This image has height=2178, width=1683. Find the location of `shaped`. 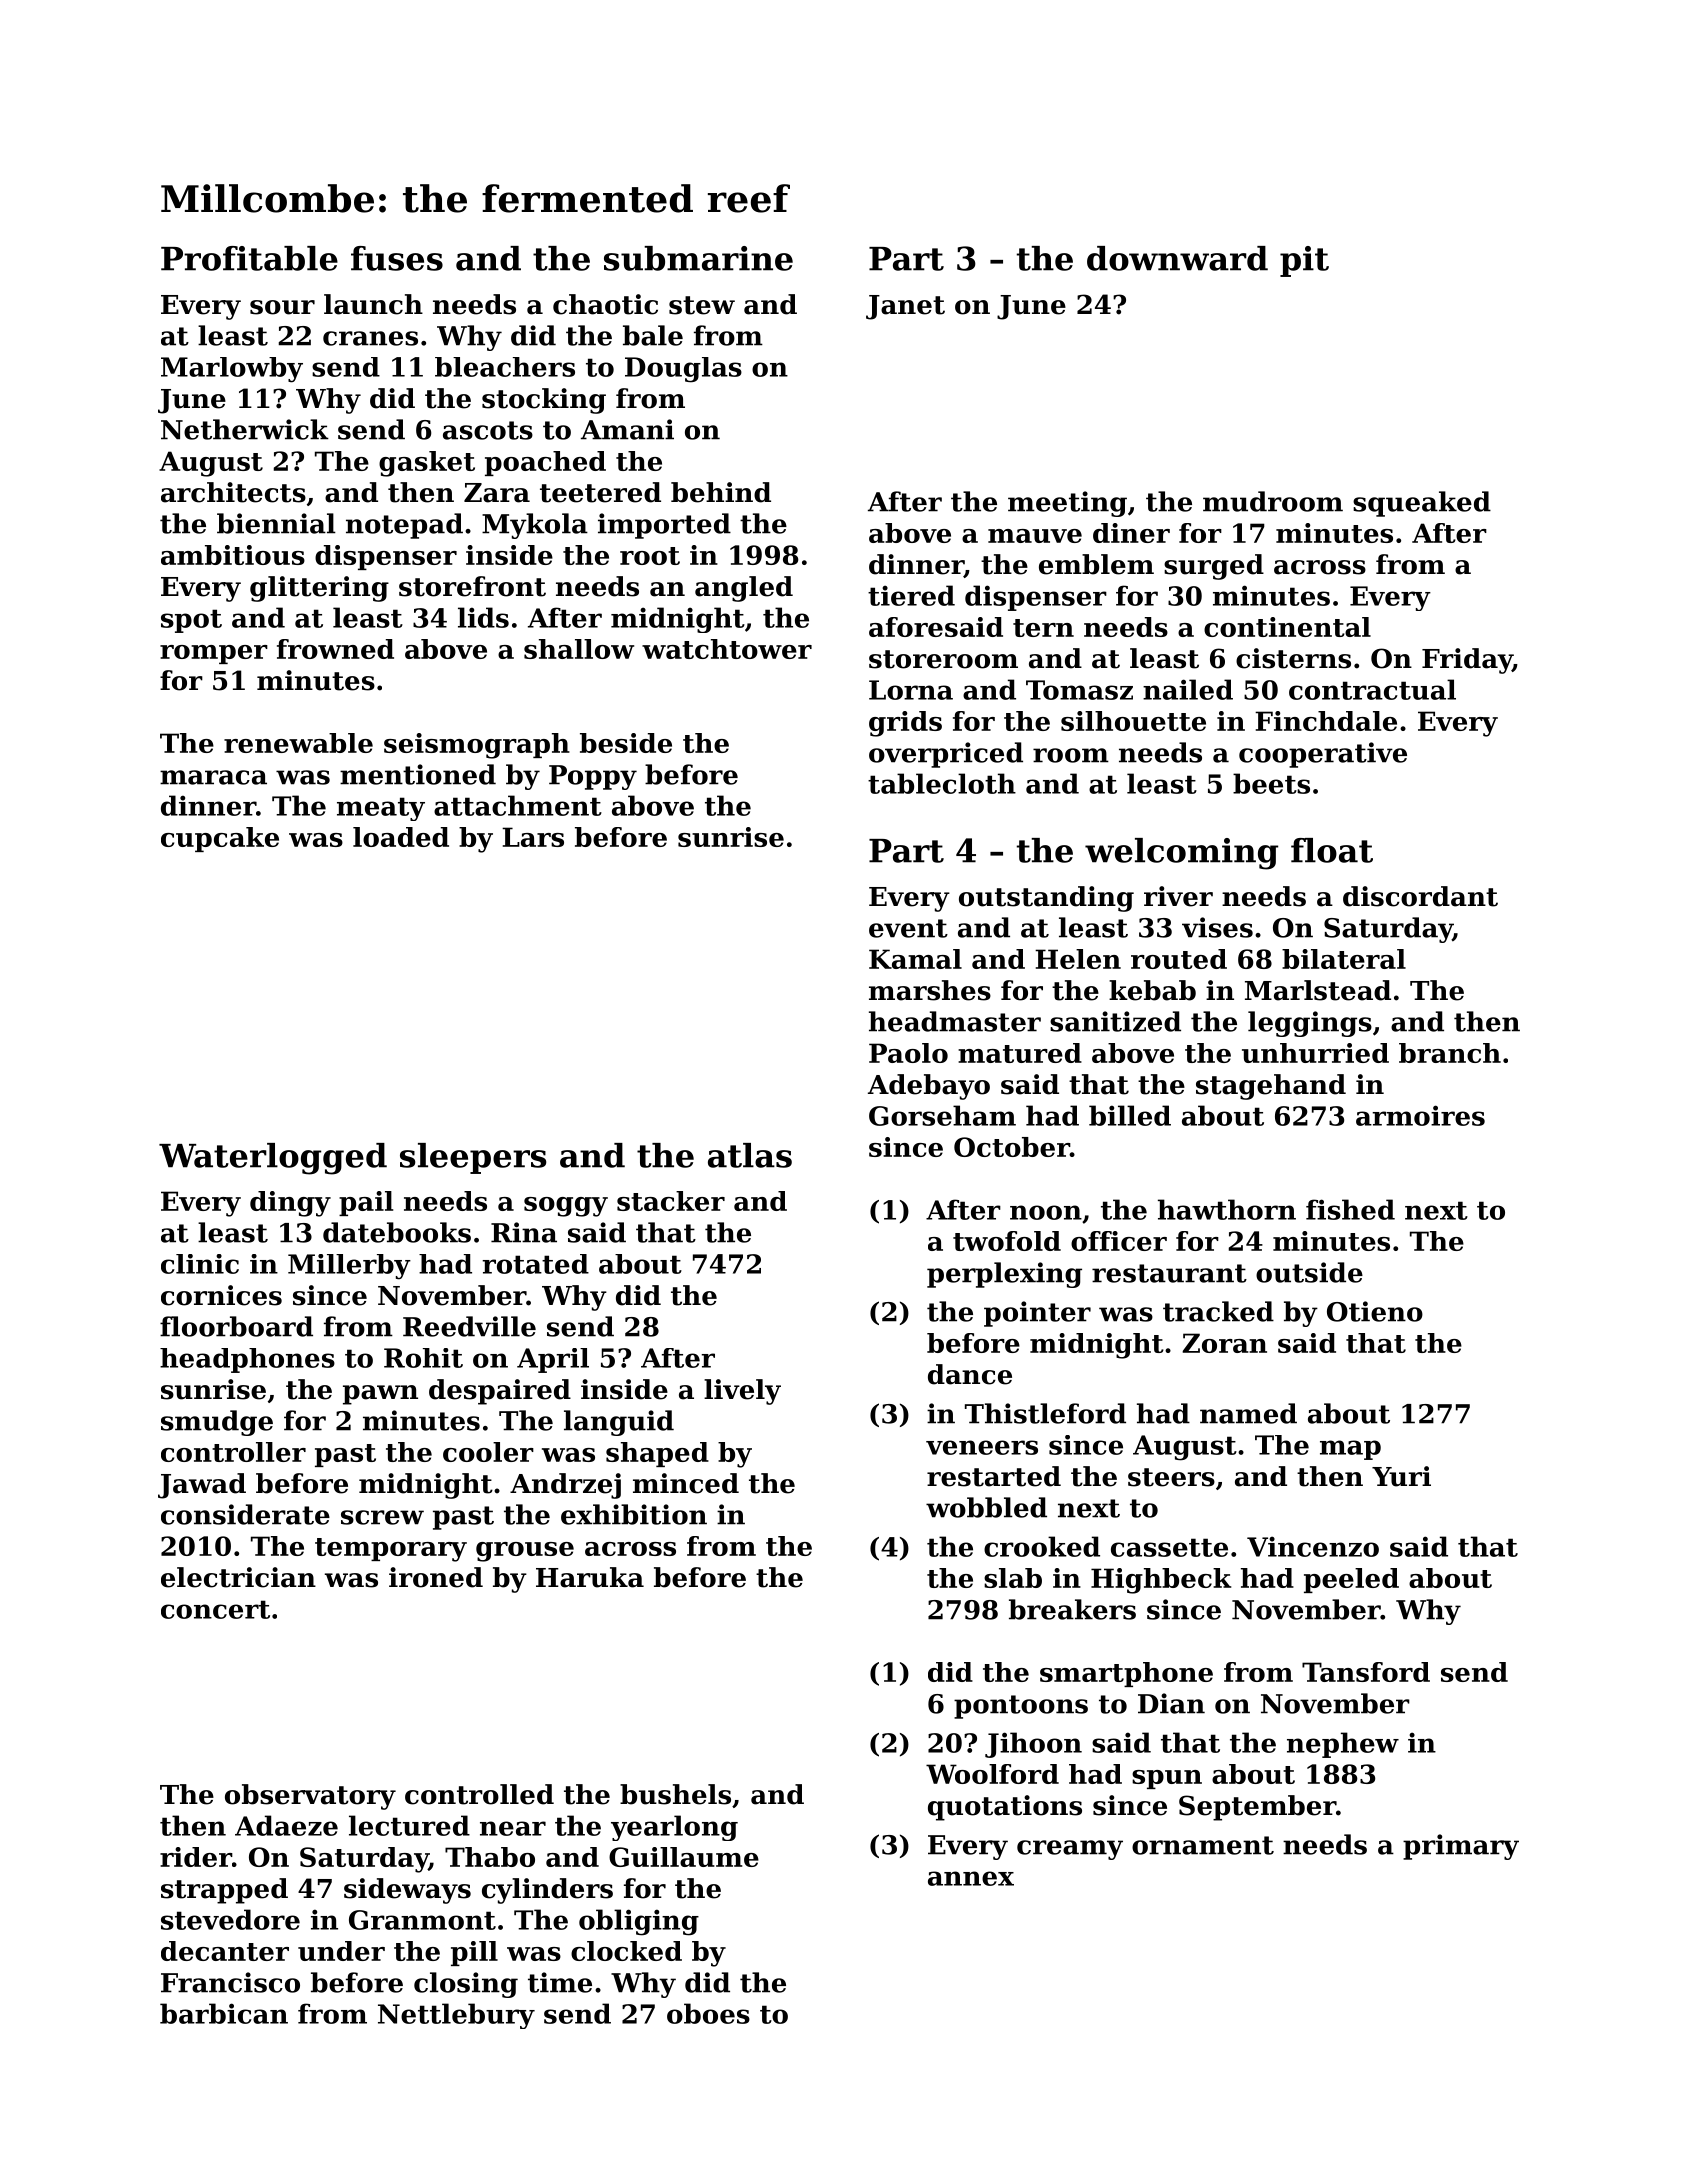

shaped is located at coordinates (657, 1454).
